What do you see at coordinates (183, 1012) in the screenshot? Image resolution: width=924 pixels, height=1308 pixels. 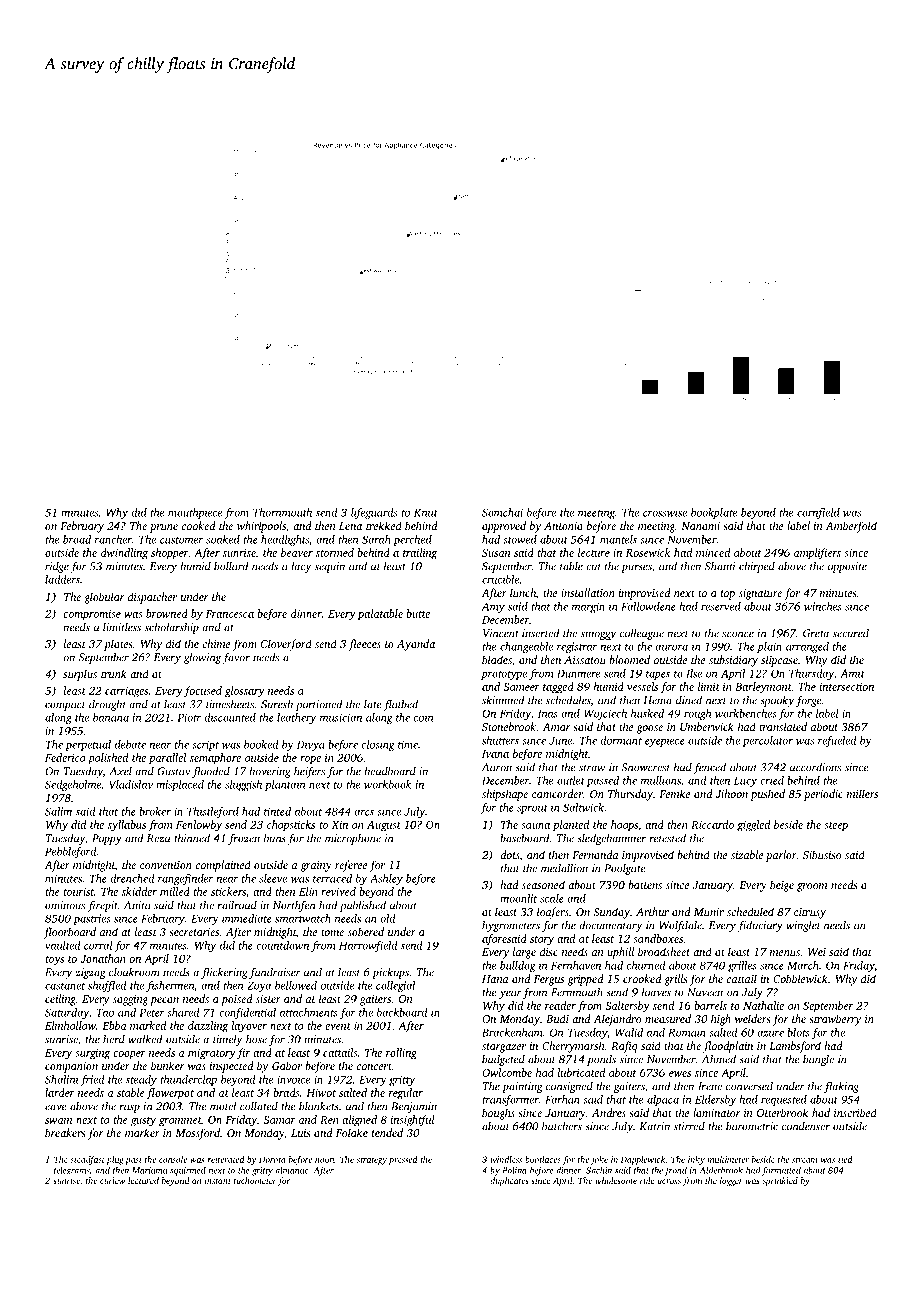 I see `shared` at bounding box center [183, 1012].
